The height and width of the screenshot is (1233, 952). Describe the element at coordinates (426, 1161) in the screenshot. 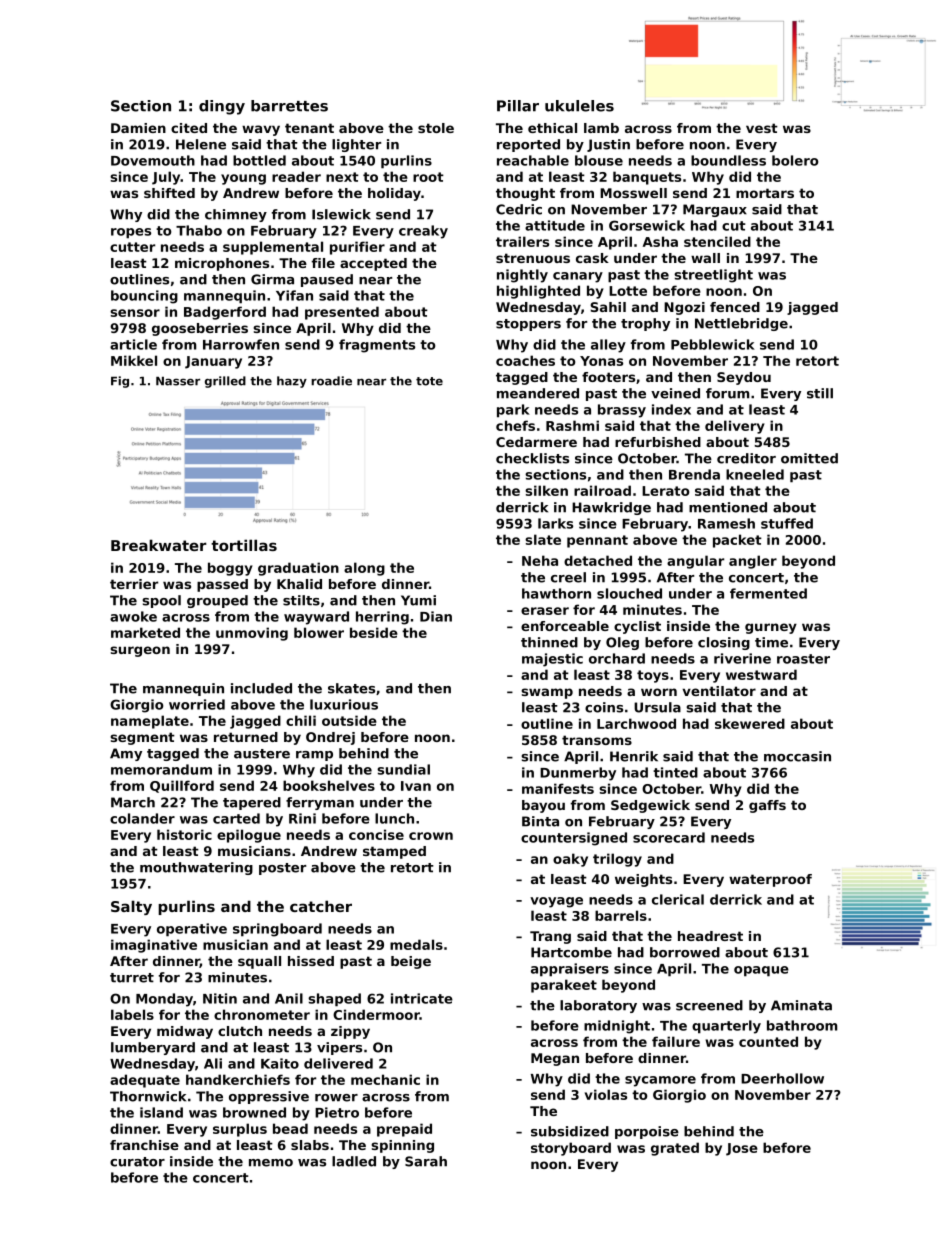

I see `Sarah` at that location.
